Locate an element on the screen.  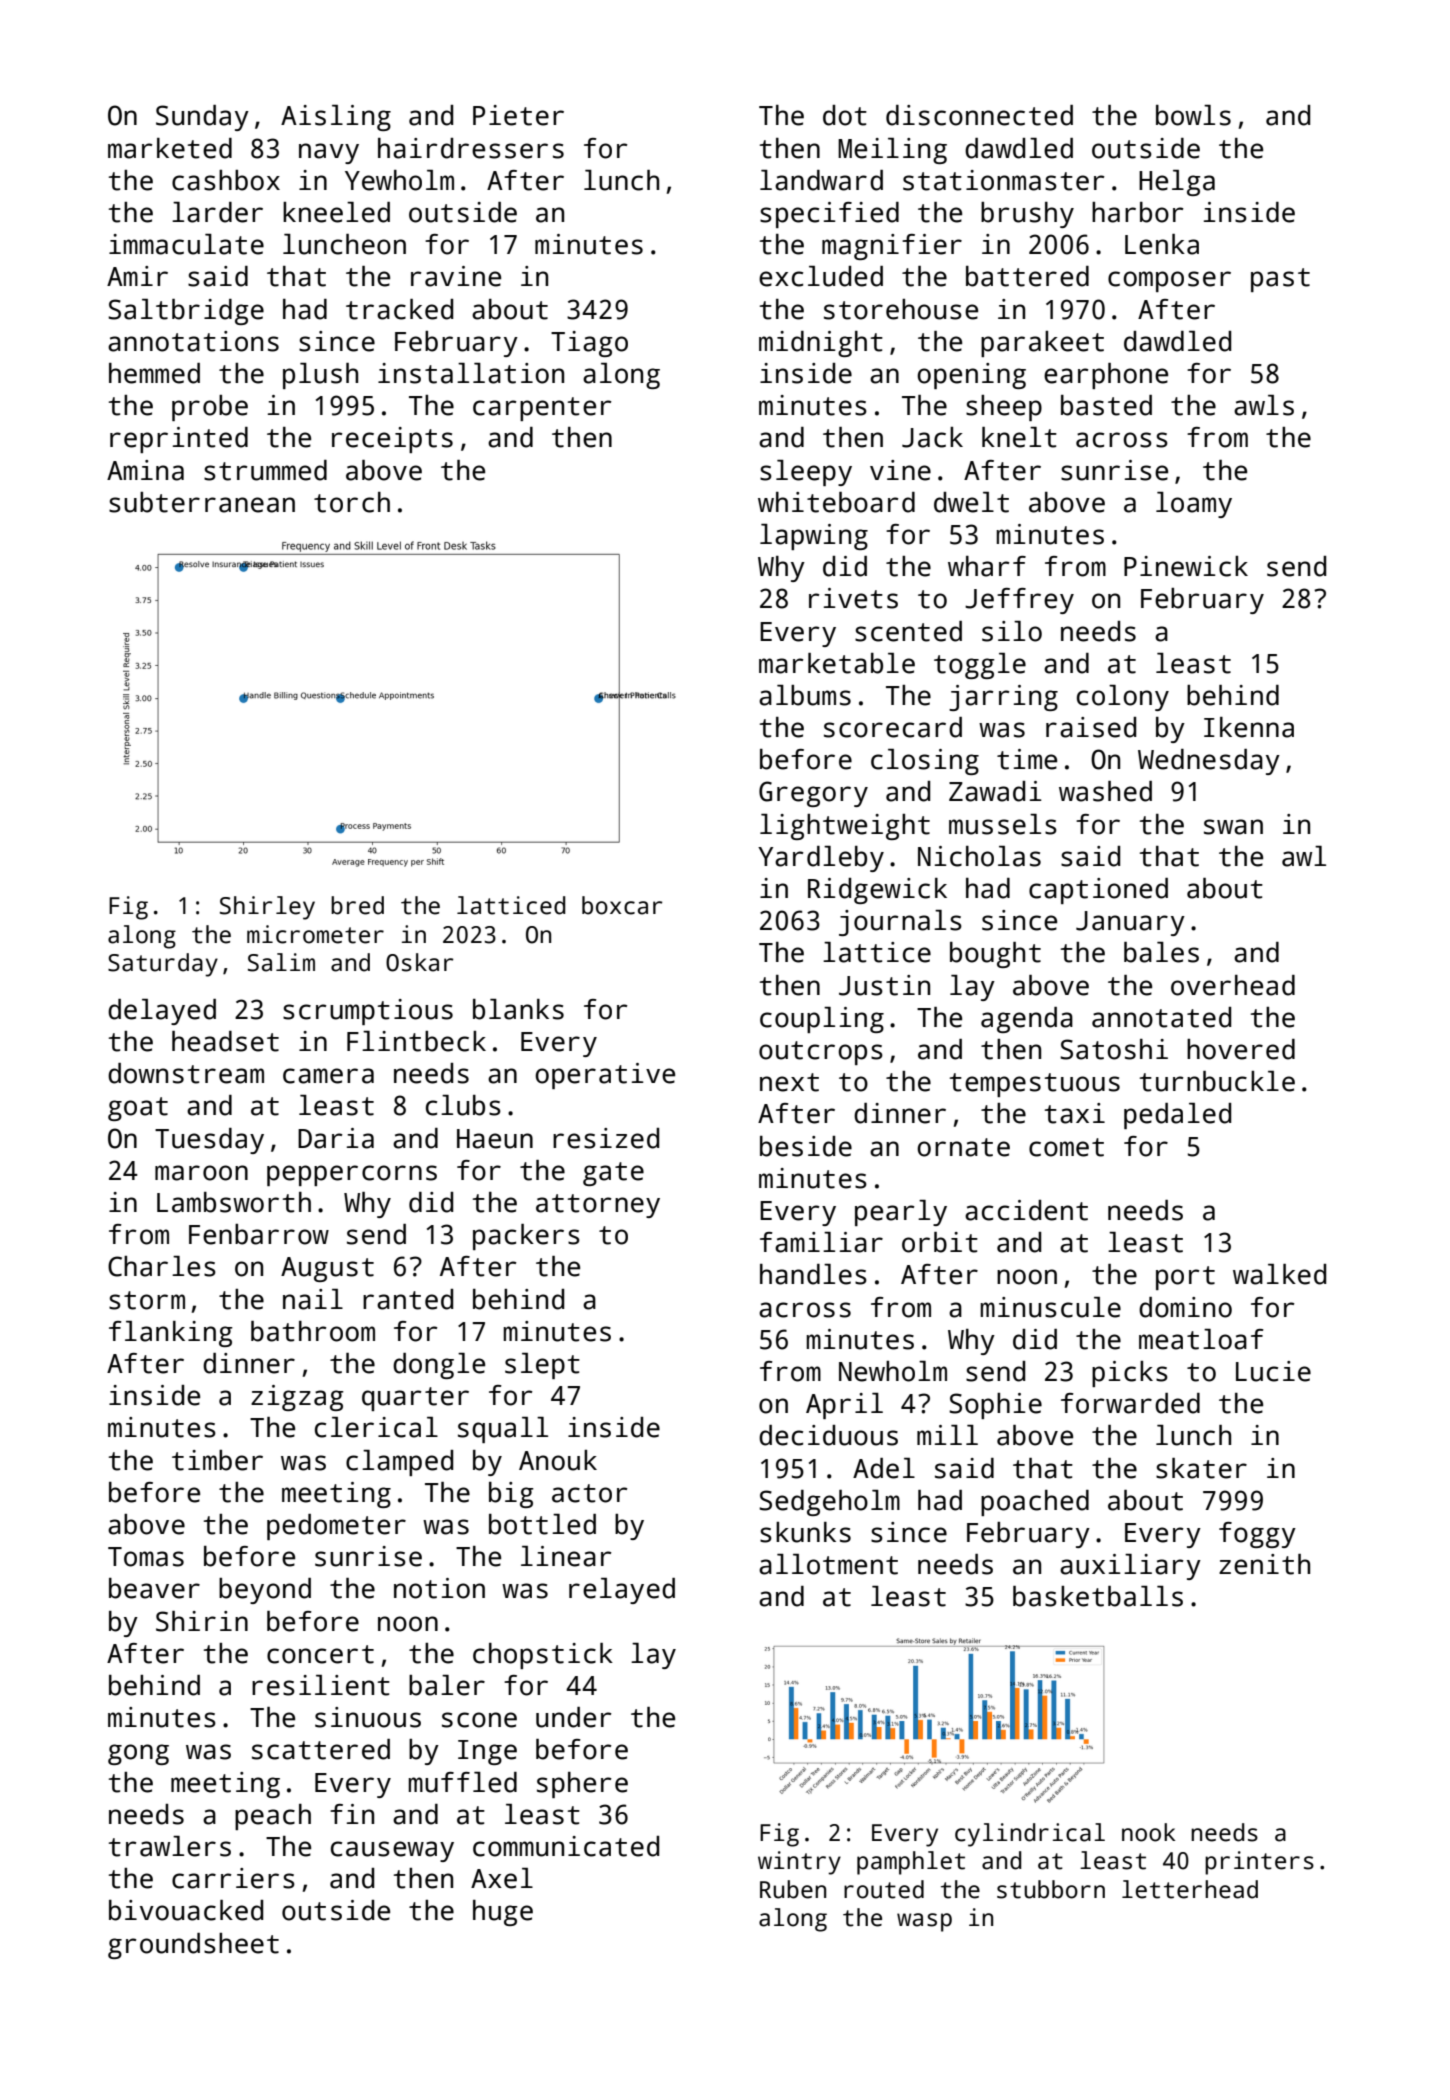
Satoshi is located at coordinates (1114, 1049).
